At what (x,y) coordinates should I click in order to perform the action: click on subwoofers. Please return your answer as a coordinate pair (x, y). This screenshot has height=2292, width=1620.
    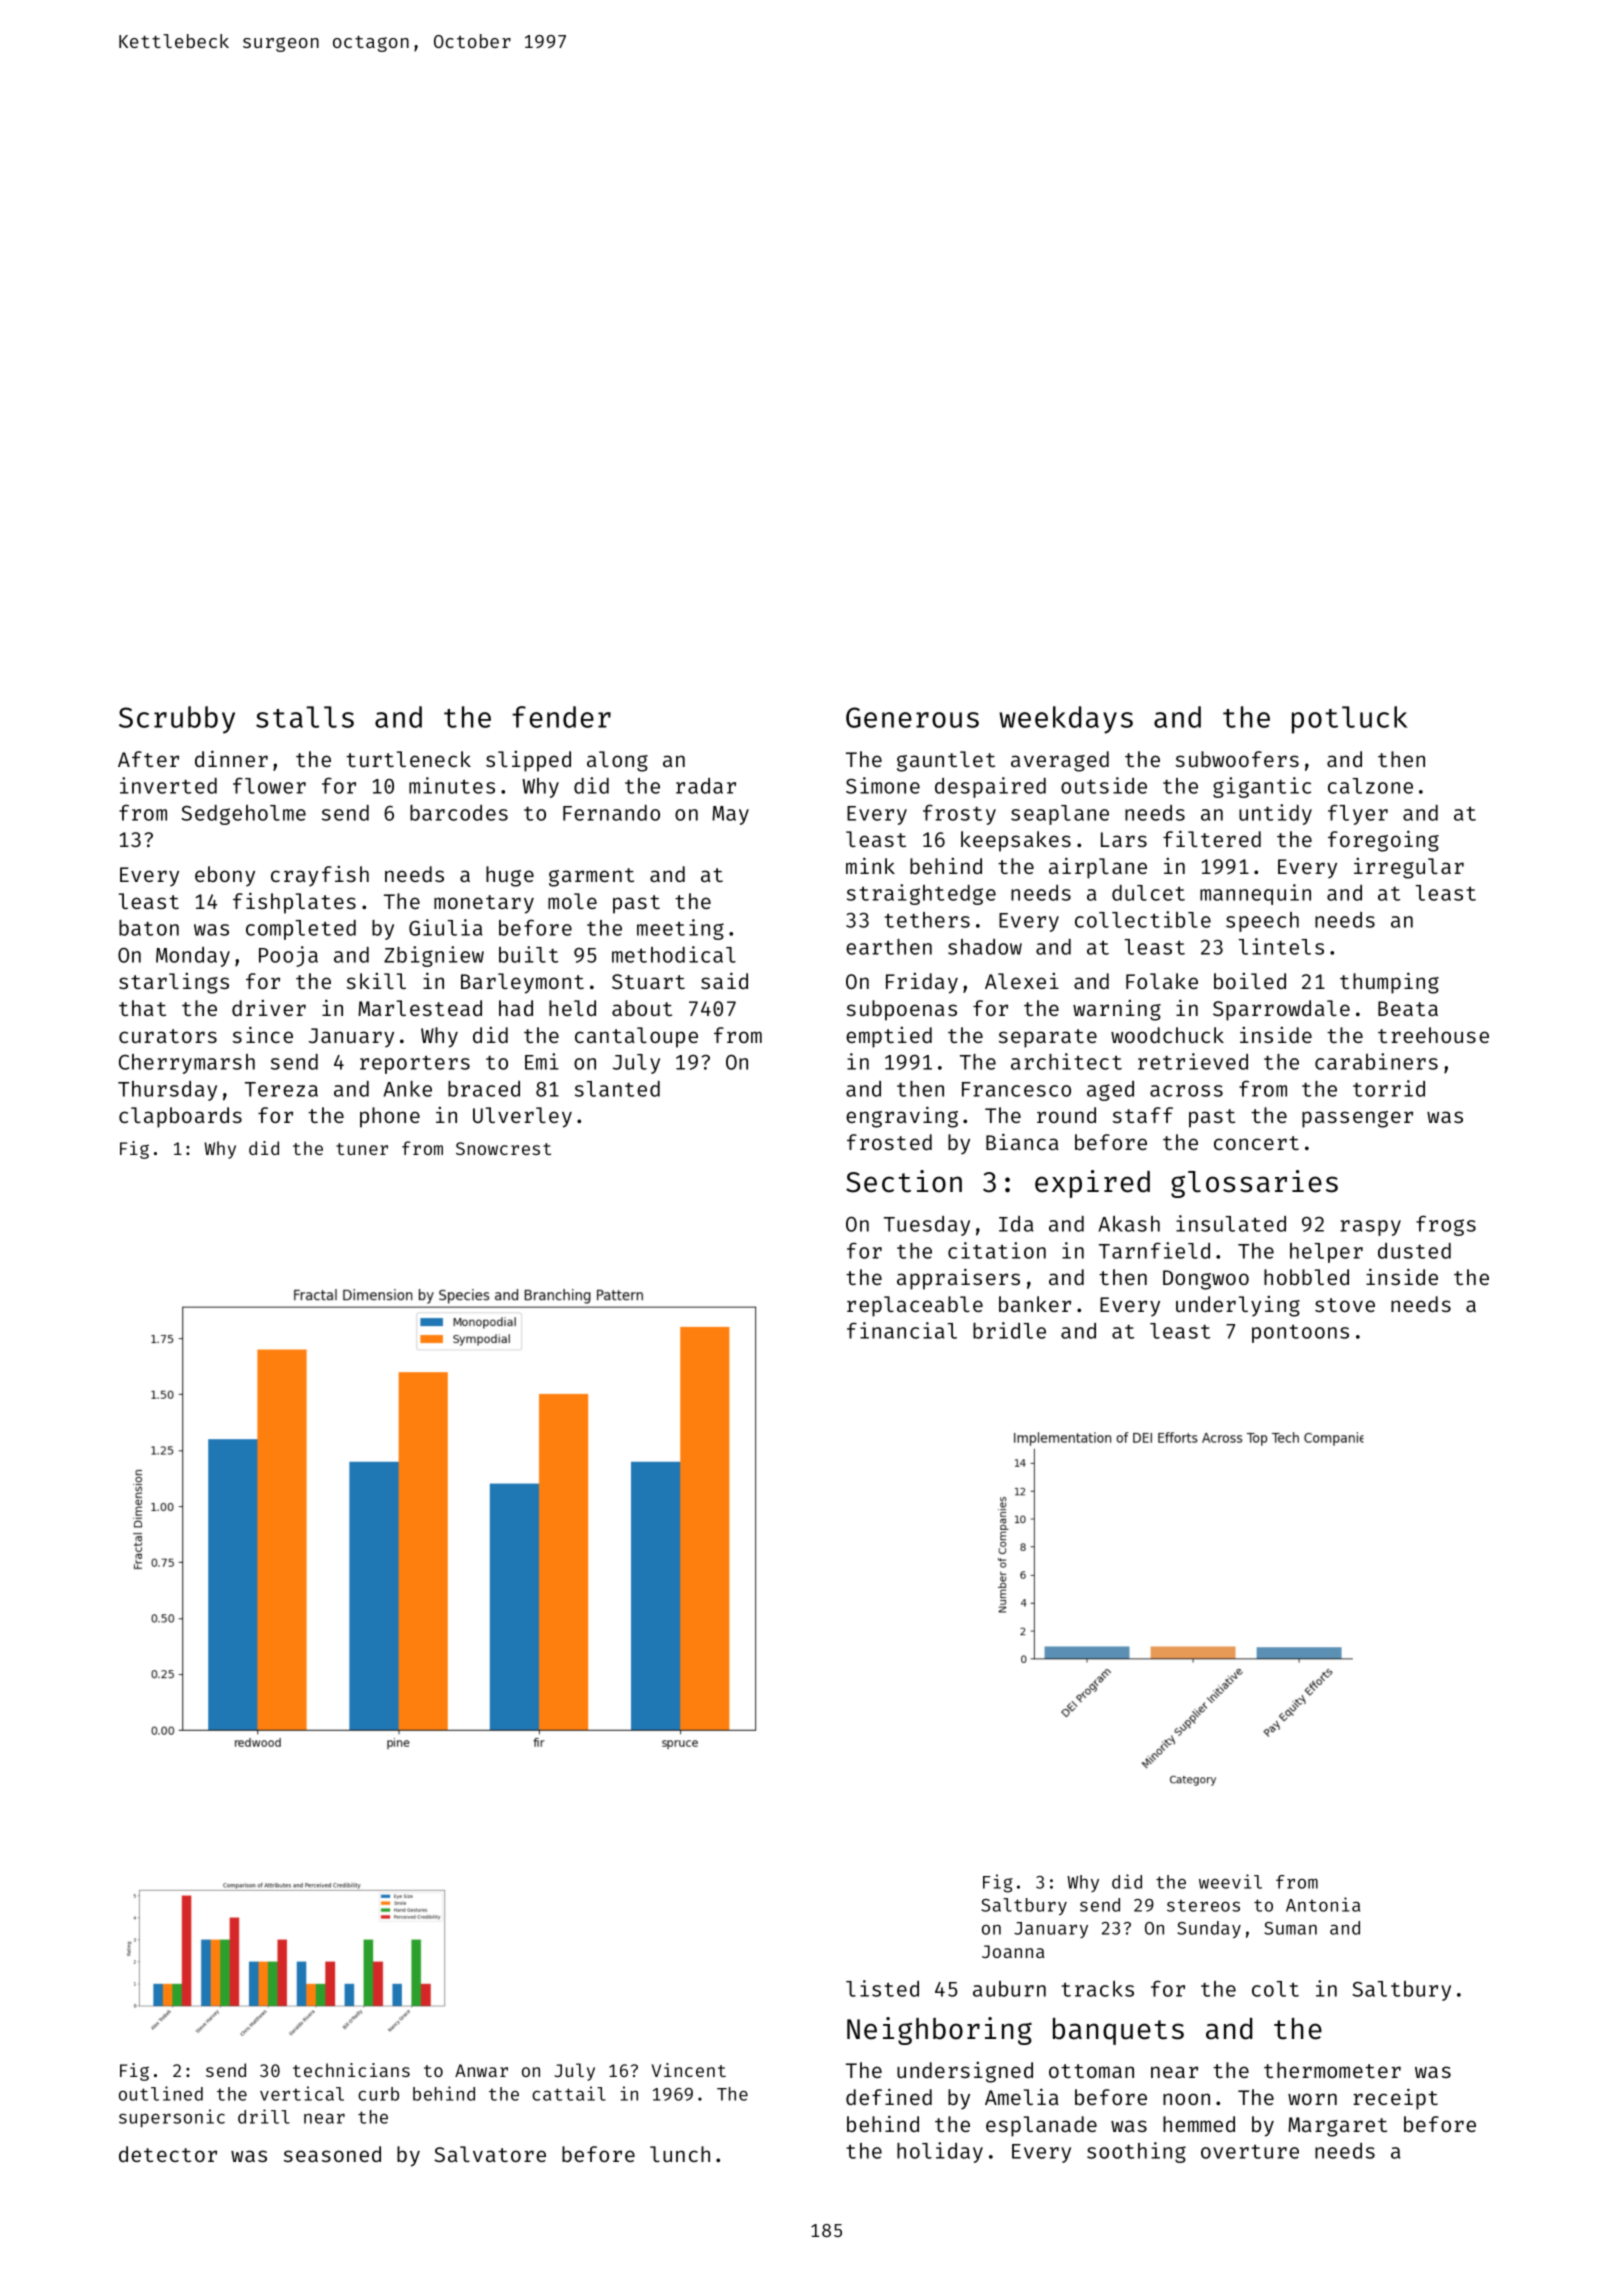
    Looking at the image, I should click on (1237, 759).
